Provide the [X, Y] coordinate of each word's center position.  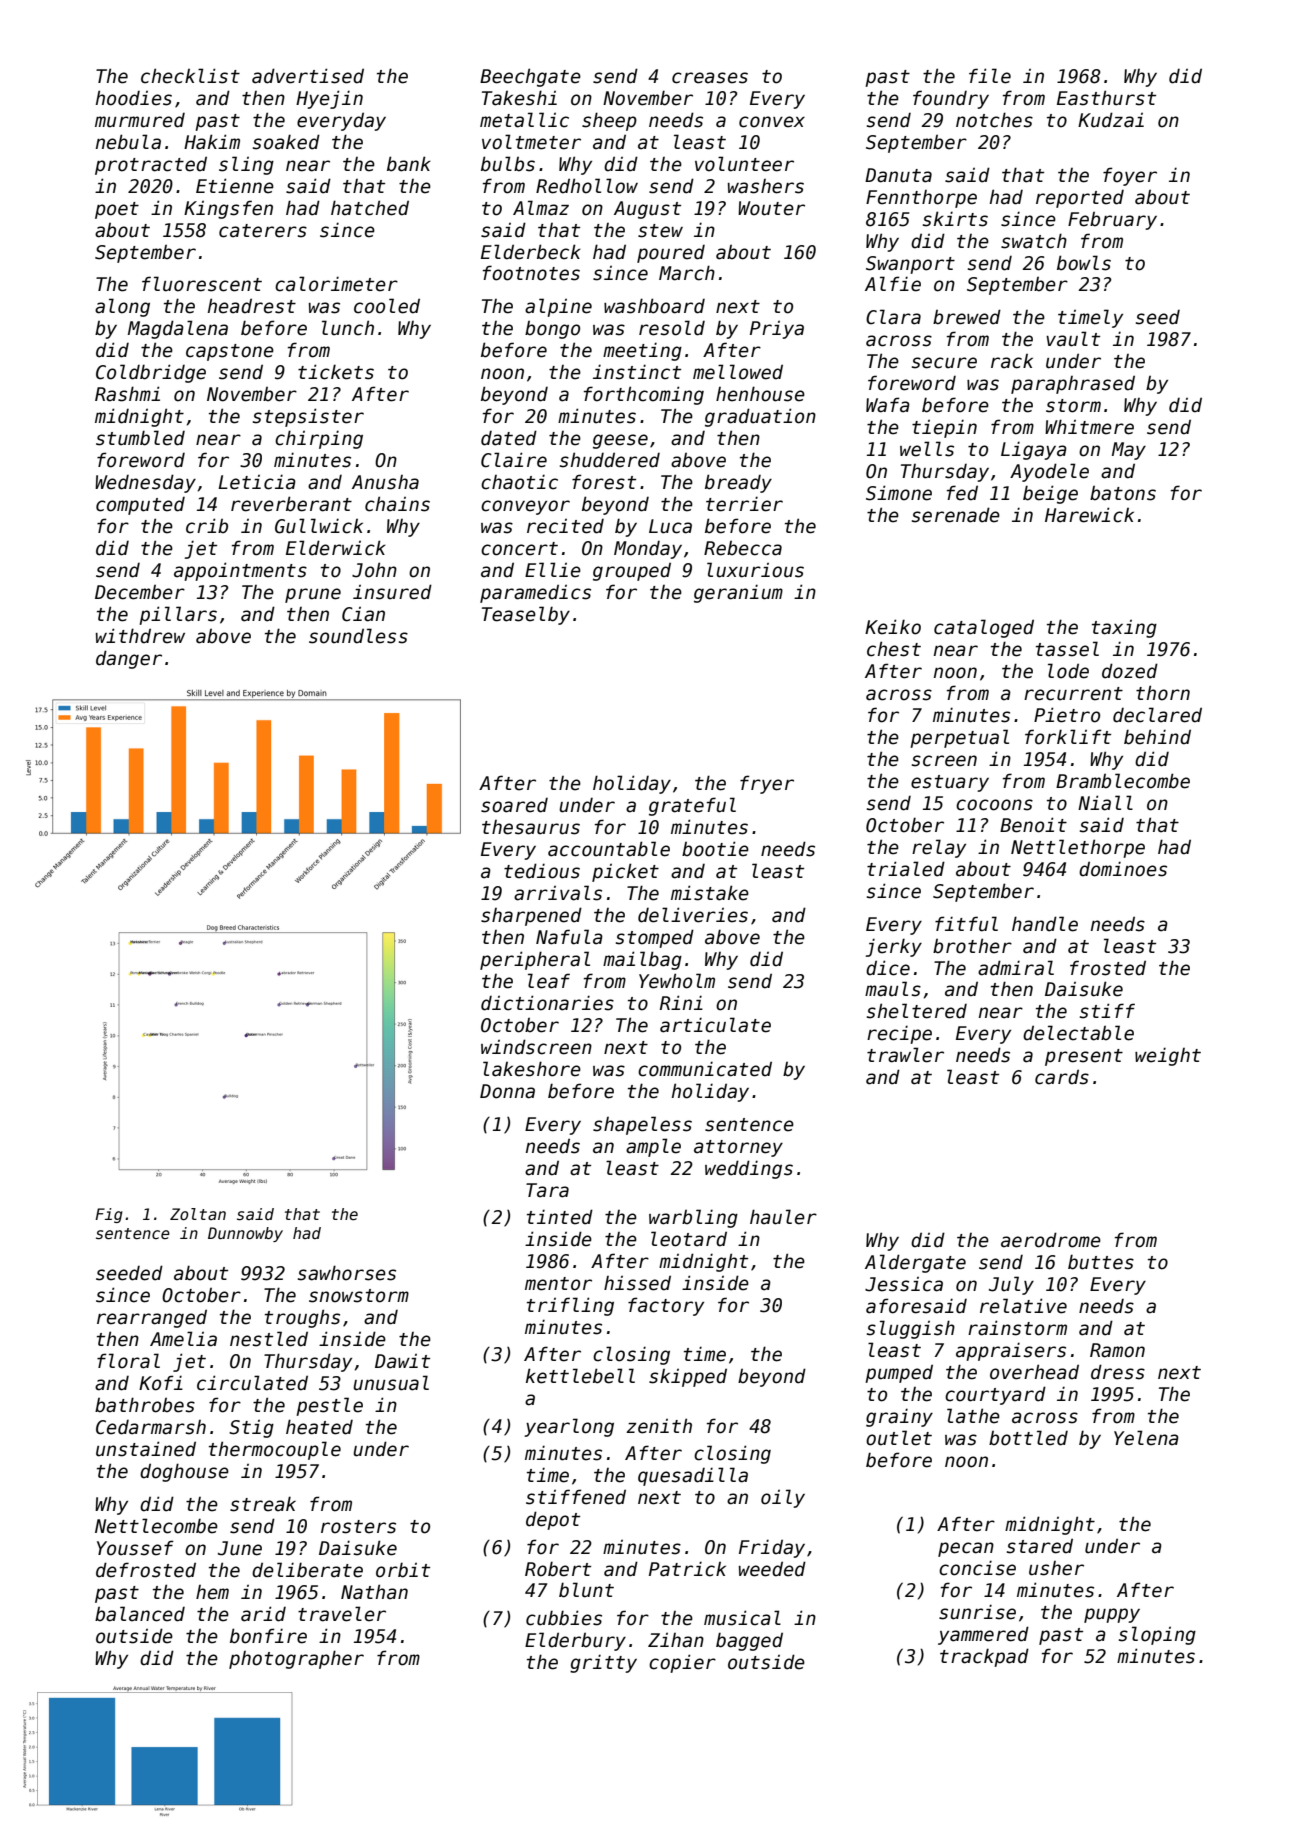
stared [1040, 1546]
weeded [772, 1569]
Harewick [1089, 515]
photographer [296, 1659]
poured [671, 254]
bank [409, 164]
